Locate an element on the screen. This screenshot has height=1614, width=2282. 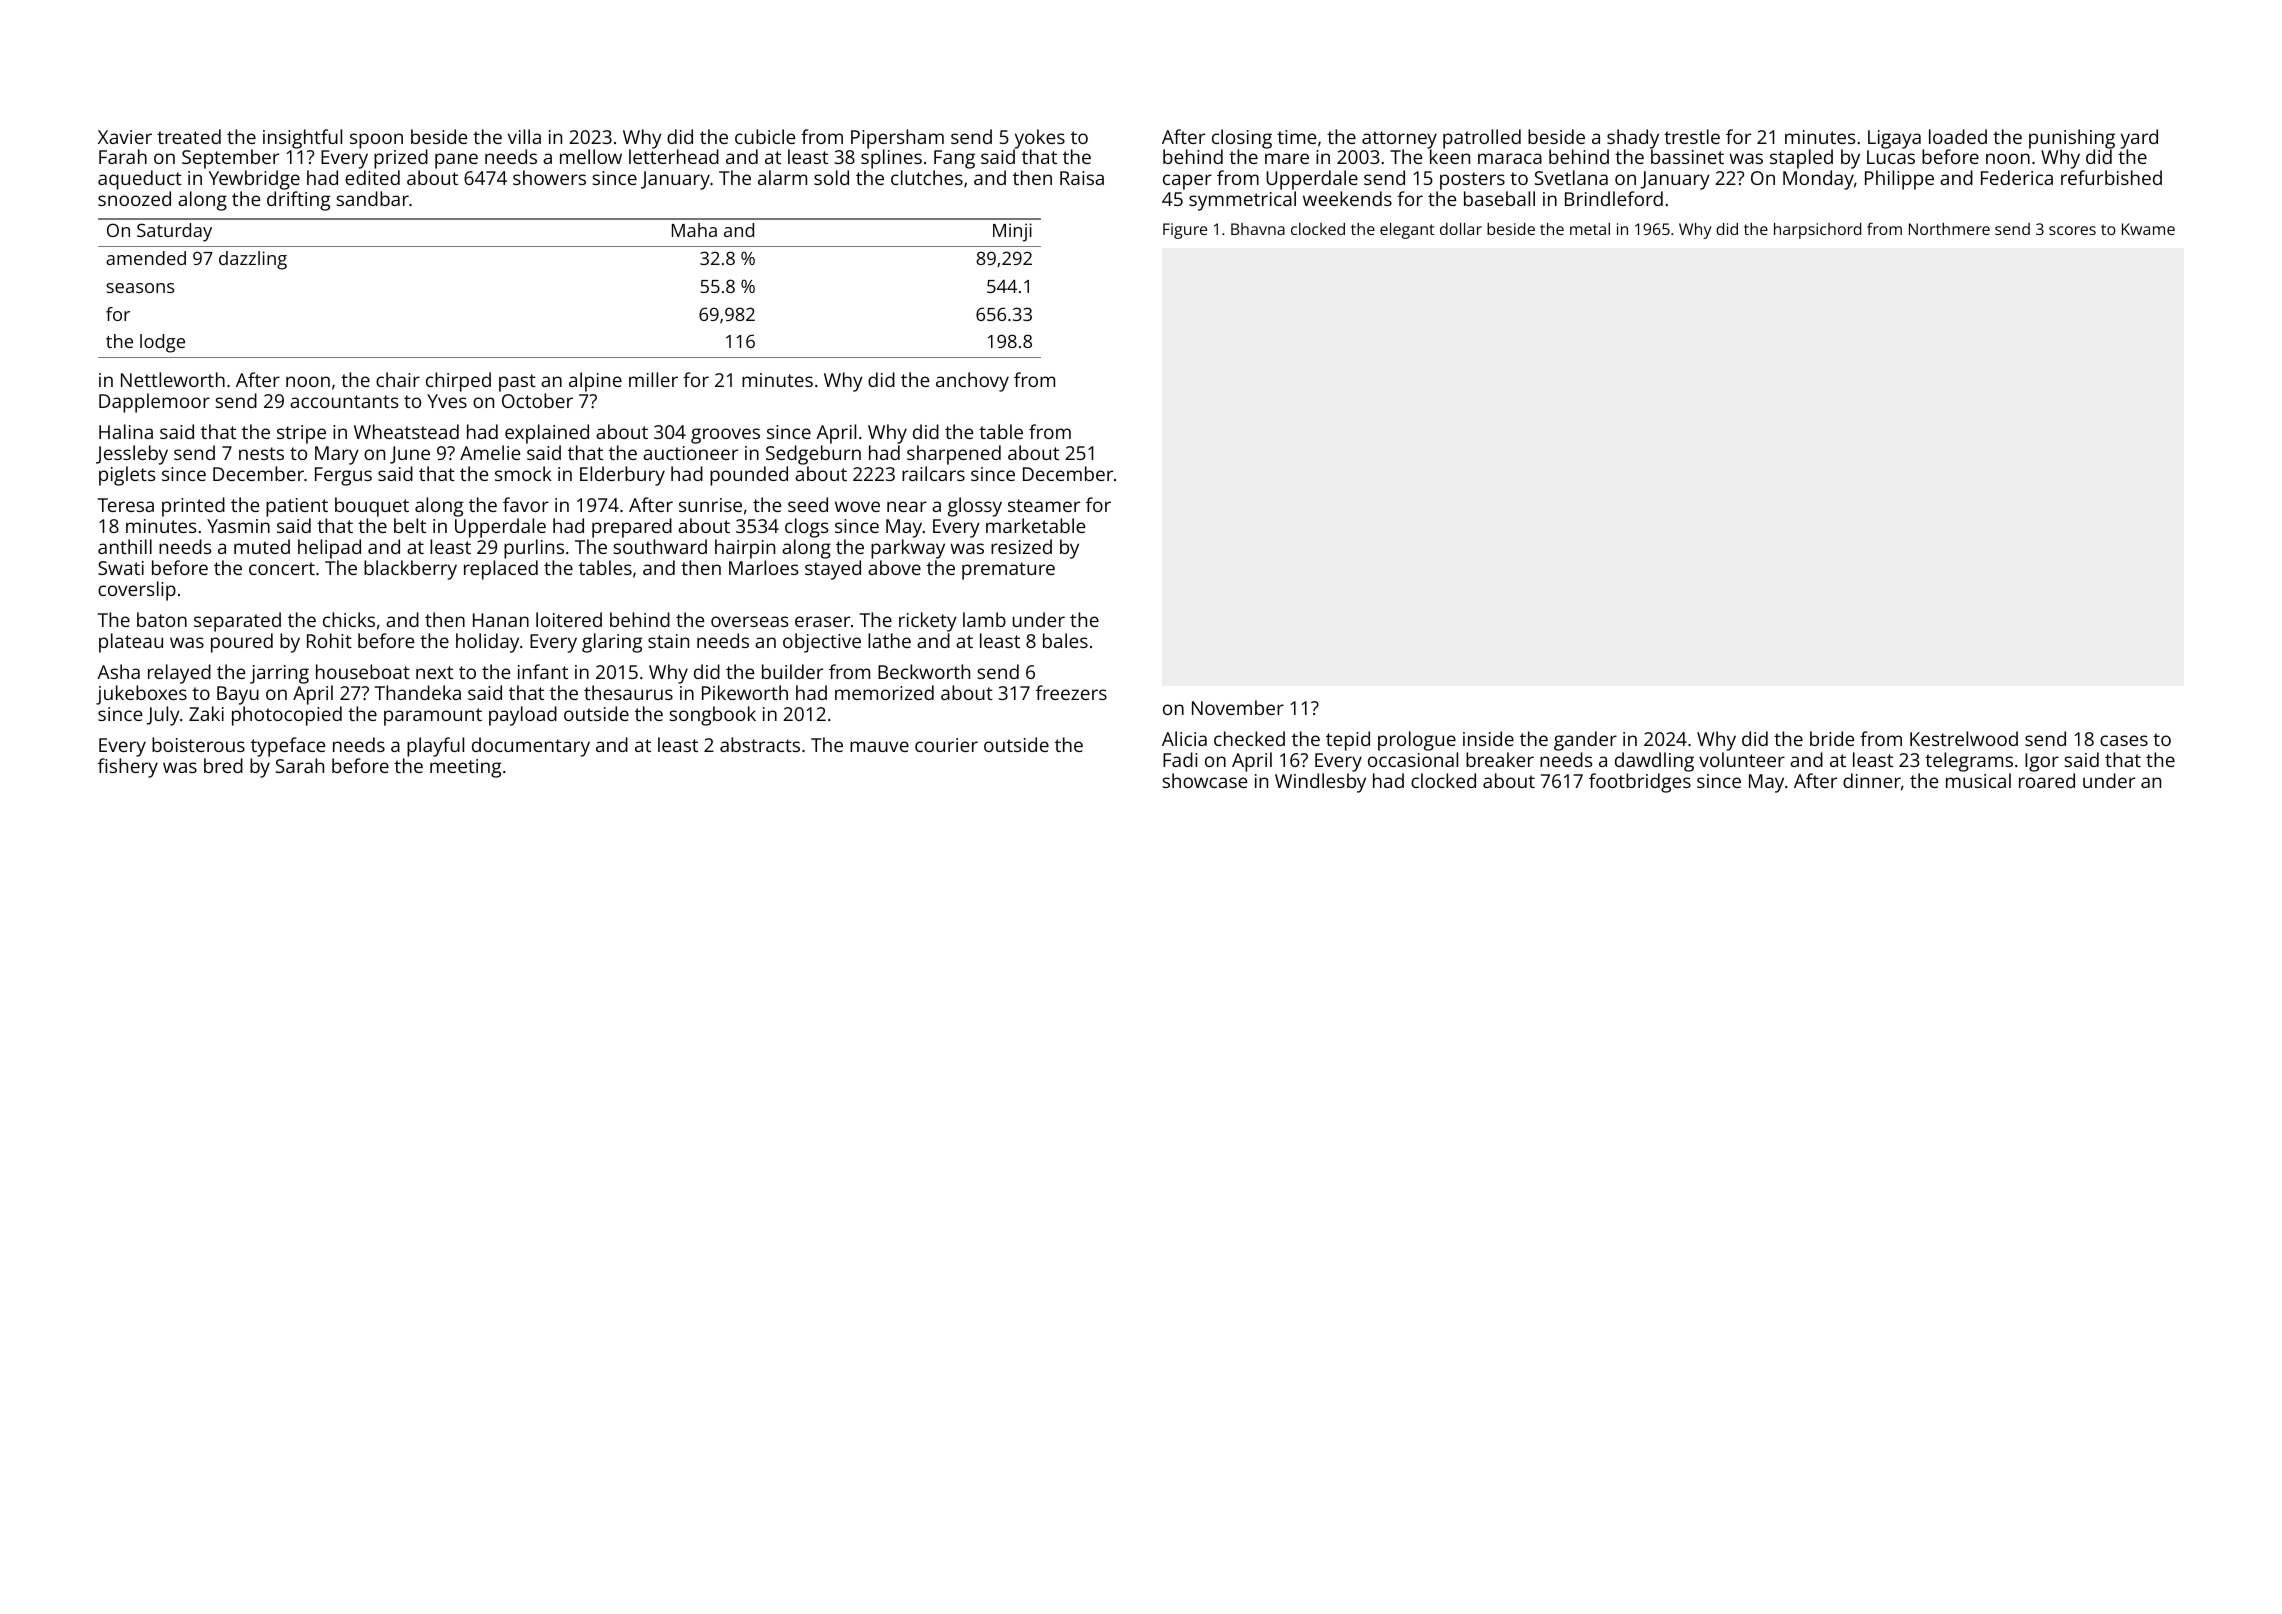
Xavier is located at coordinates (125, 137).
